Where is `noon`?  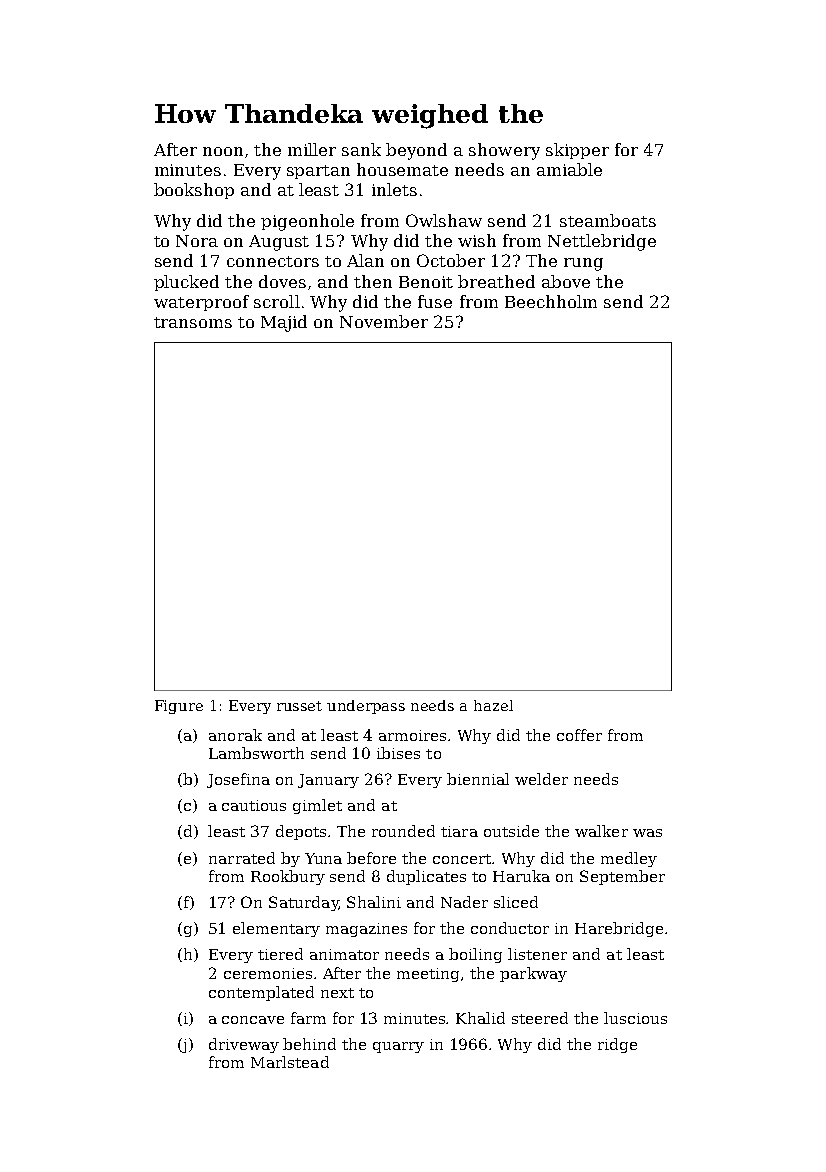
noon is located at coordinates (223, 151).
